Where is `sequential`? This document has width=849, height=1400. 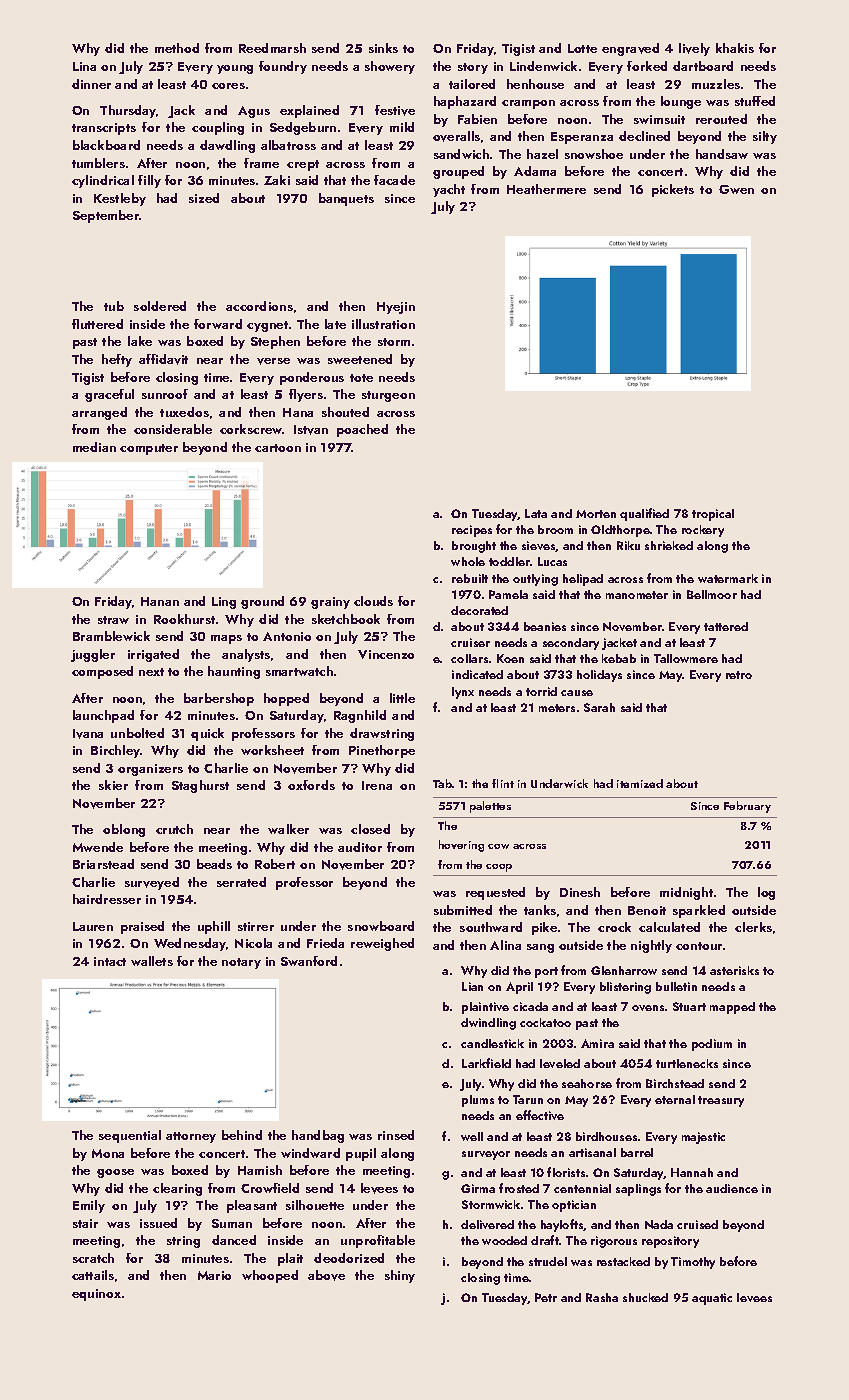
sequential is located at coordinates (130, 1136).
